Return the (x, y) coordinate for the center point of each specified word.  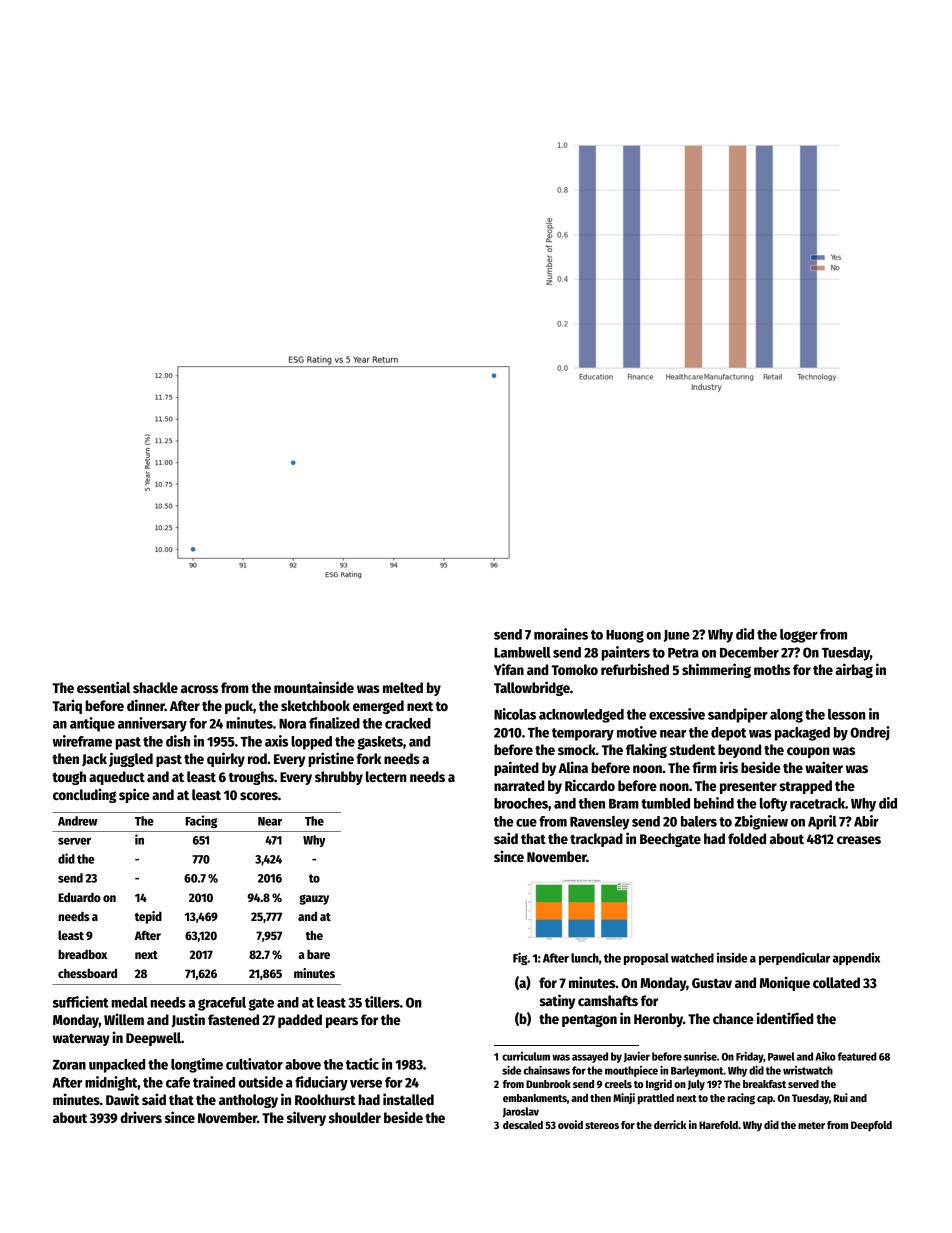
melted (403, 687)
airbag (854, 670)
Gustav (712, 983)
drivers (141, 1117)
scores (259, 796)
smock (577, 749)
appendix (856, 958)
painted (516, 768)
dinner (146, 705)
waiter (824, 767)
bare (318, 954)
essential (103, 687)
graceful (222, 1004)
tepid (148, 917)
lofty (773, 805)
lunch (585, 958)
